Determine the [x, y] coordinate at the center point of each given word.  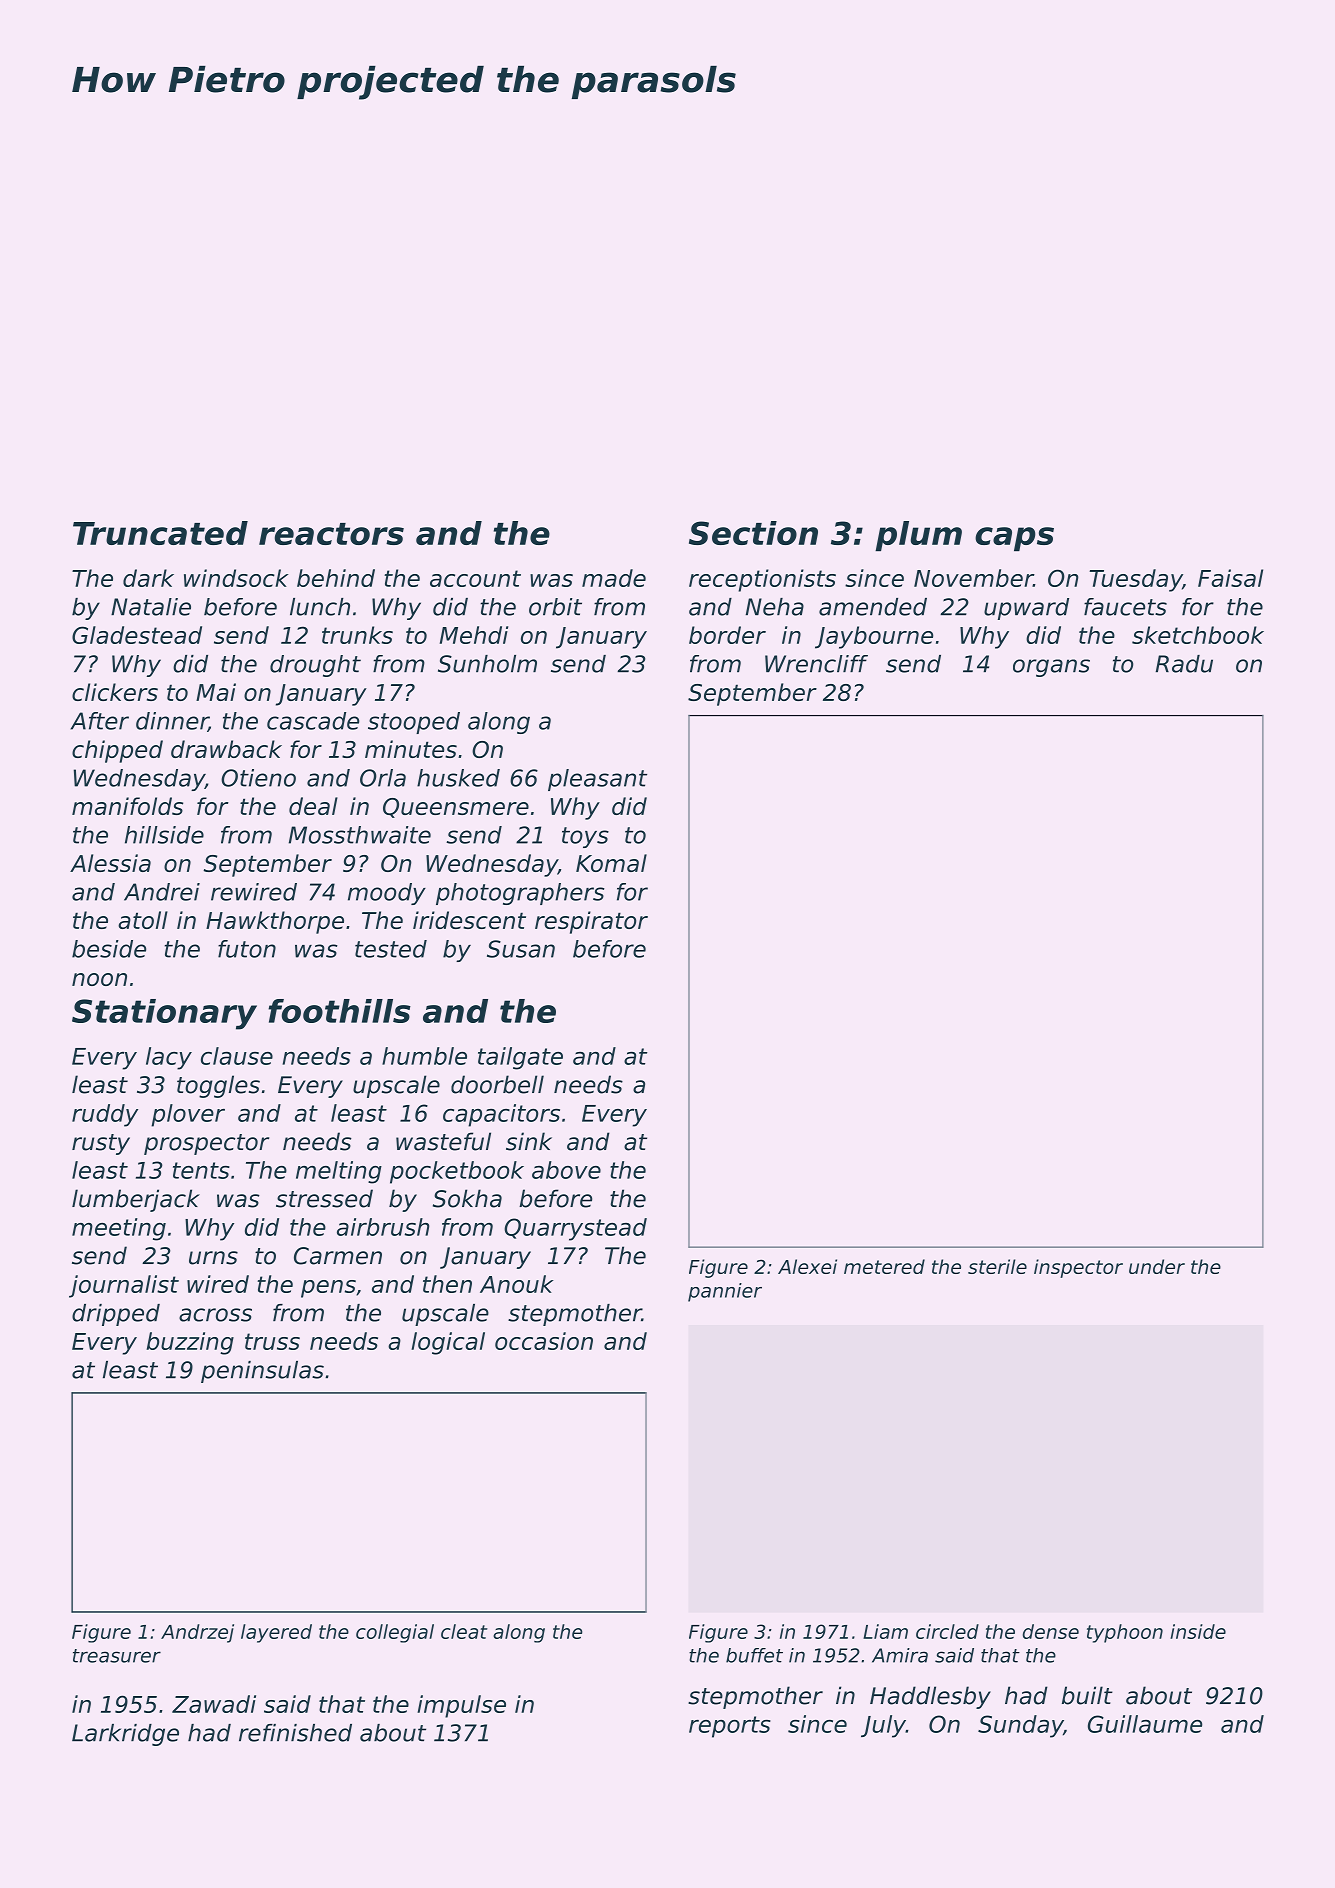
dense [1051, 1631]
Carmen [338, 1256]
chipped [117, 751]
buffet [754, 1655]
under [1157, 1266]
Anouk [517, 1284]
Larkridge [125, 1735]
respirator [591, 922]
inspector [1078, 1268]
